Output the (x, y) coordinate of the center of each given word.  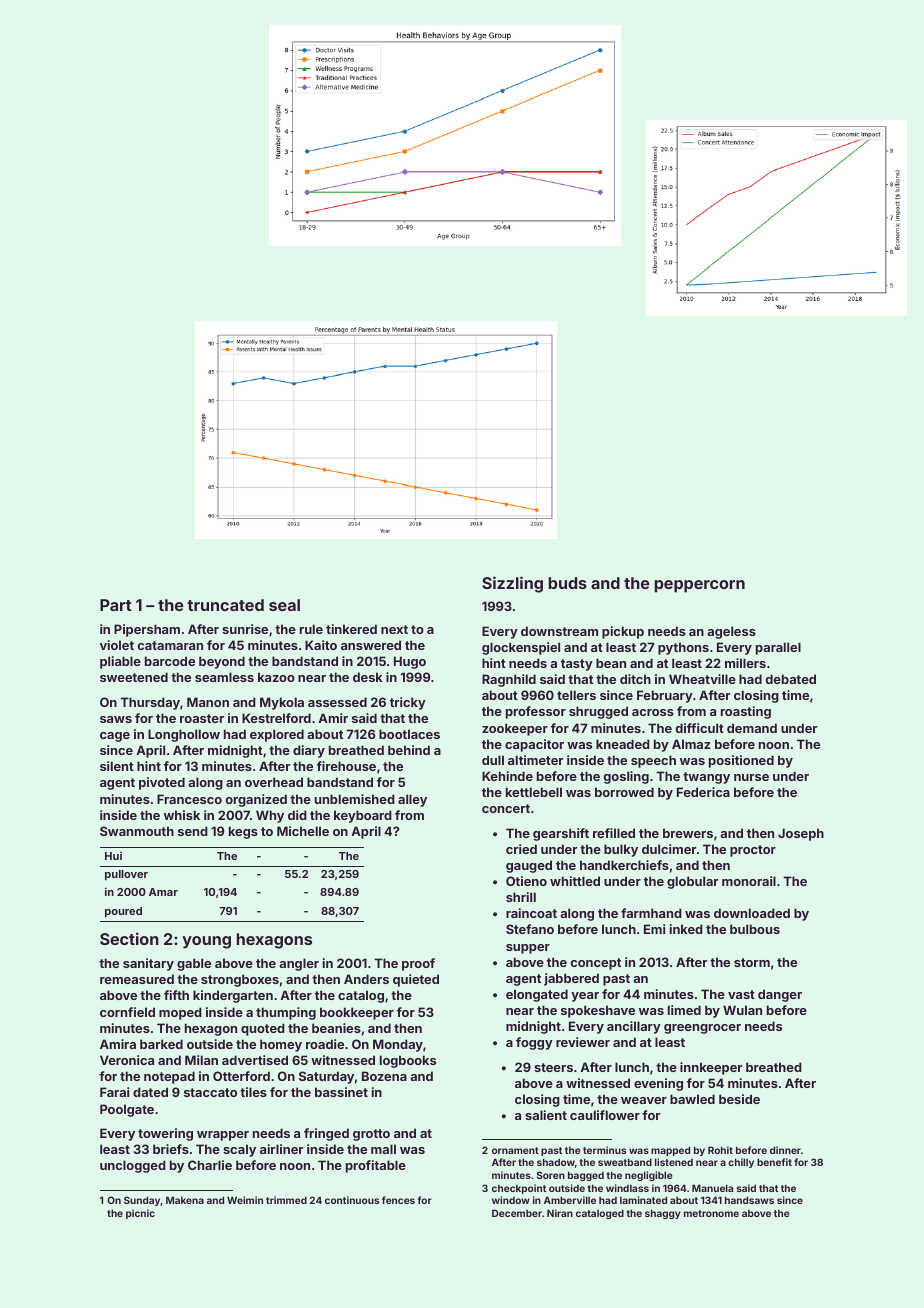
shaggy (663, 1214)
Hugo (410, 662)
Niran (560, 1213)
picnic (140, 1214)
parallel (778, 648)
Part (116, 605)
